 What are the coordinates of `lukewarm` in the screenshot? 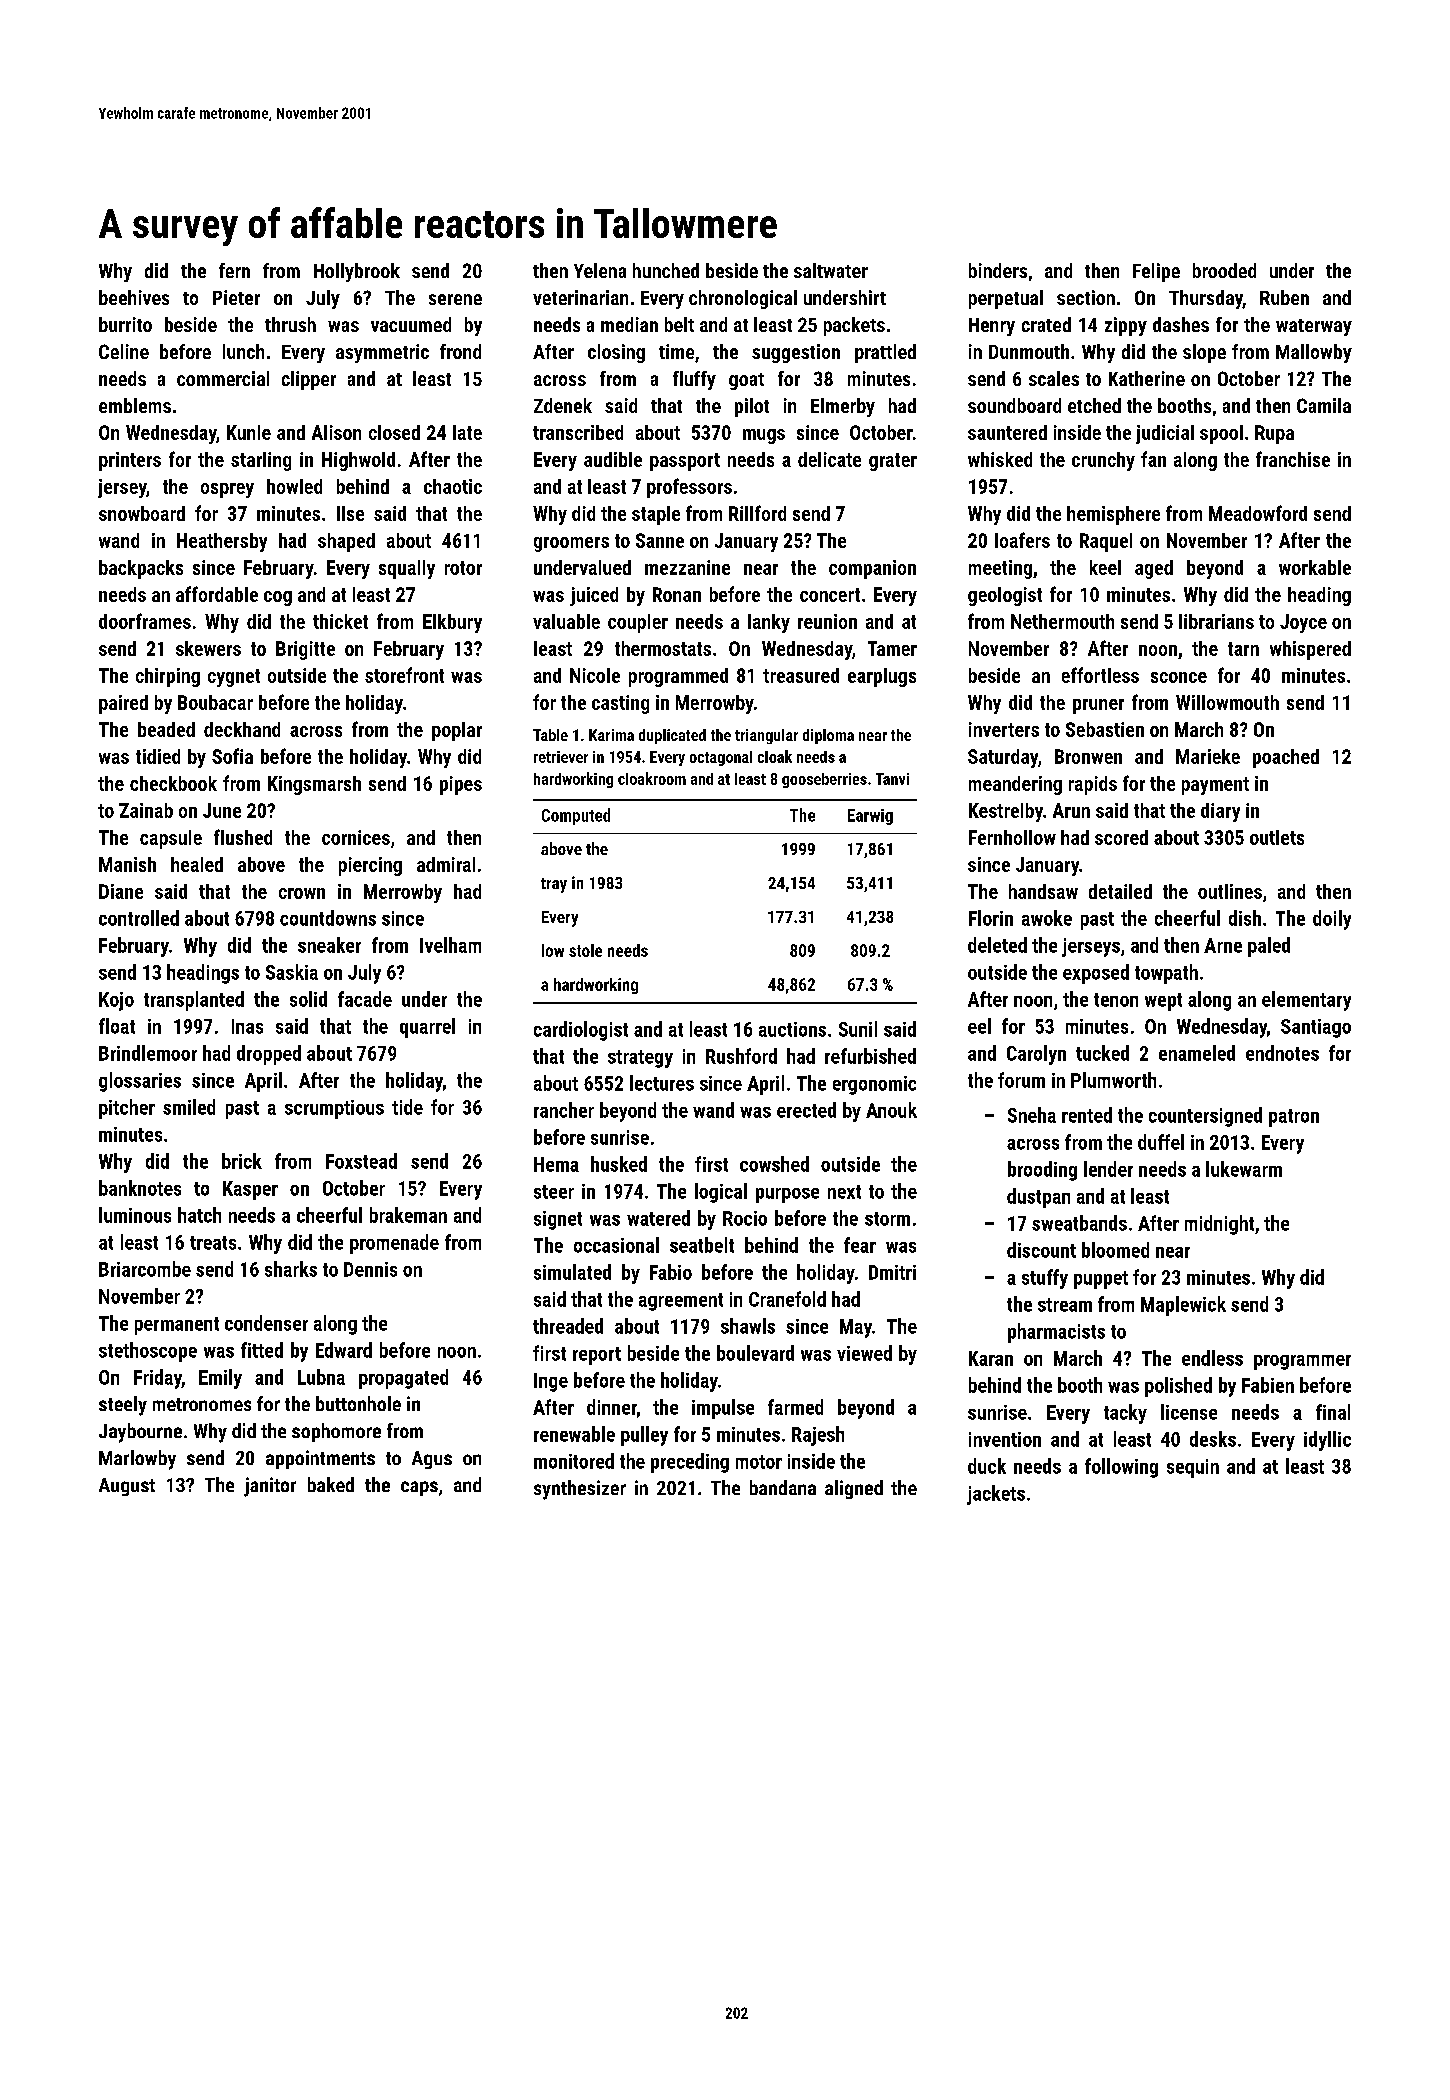 It's located at (1244, 1169).
